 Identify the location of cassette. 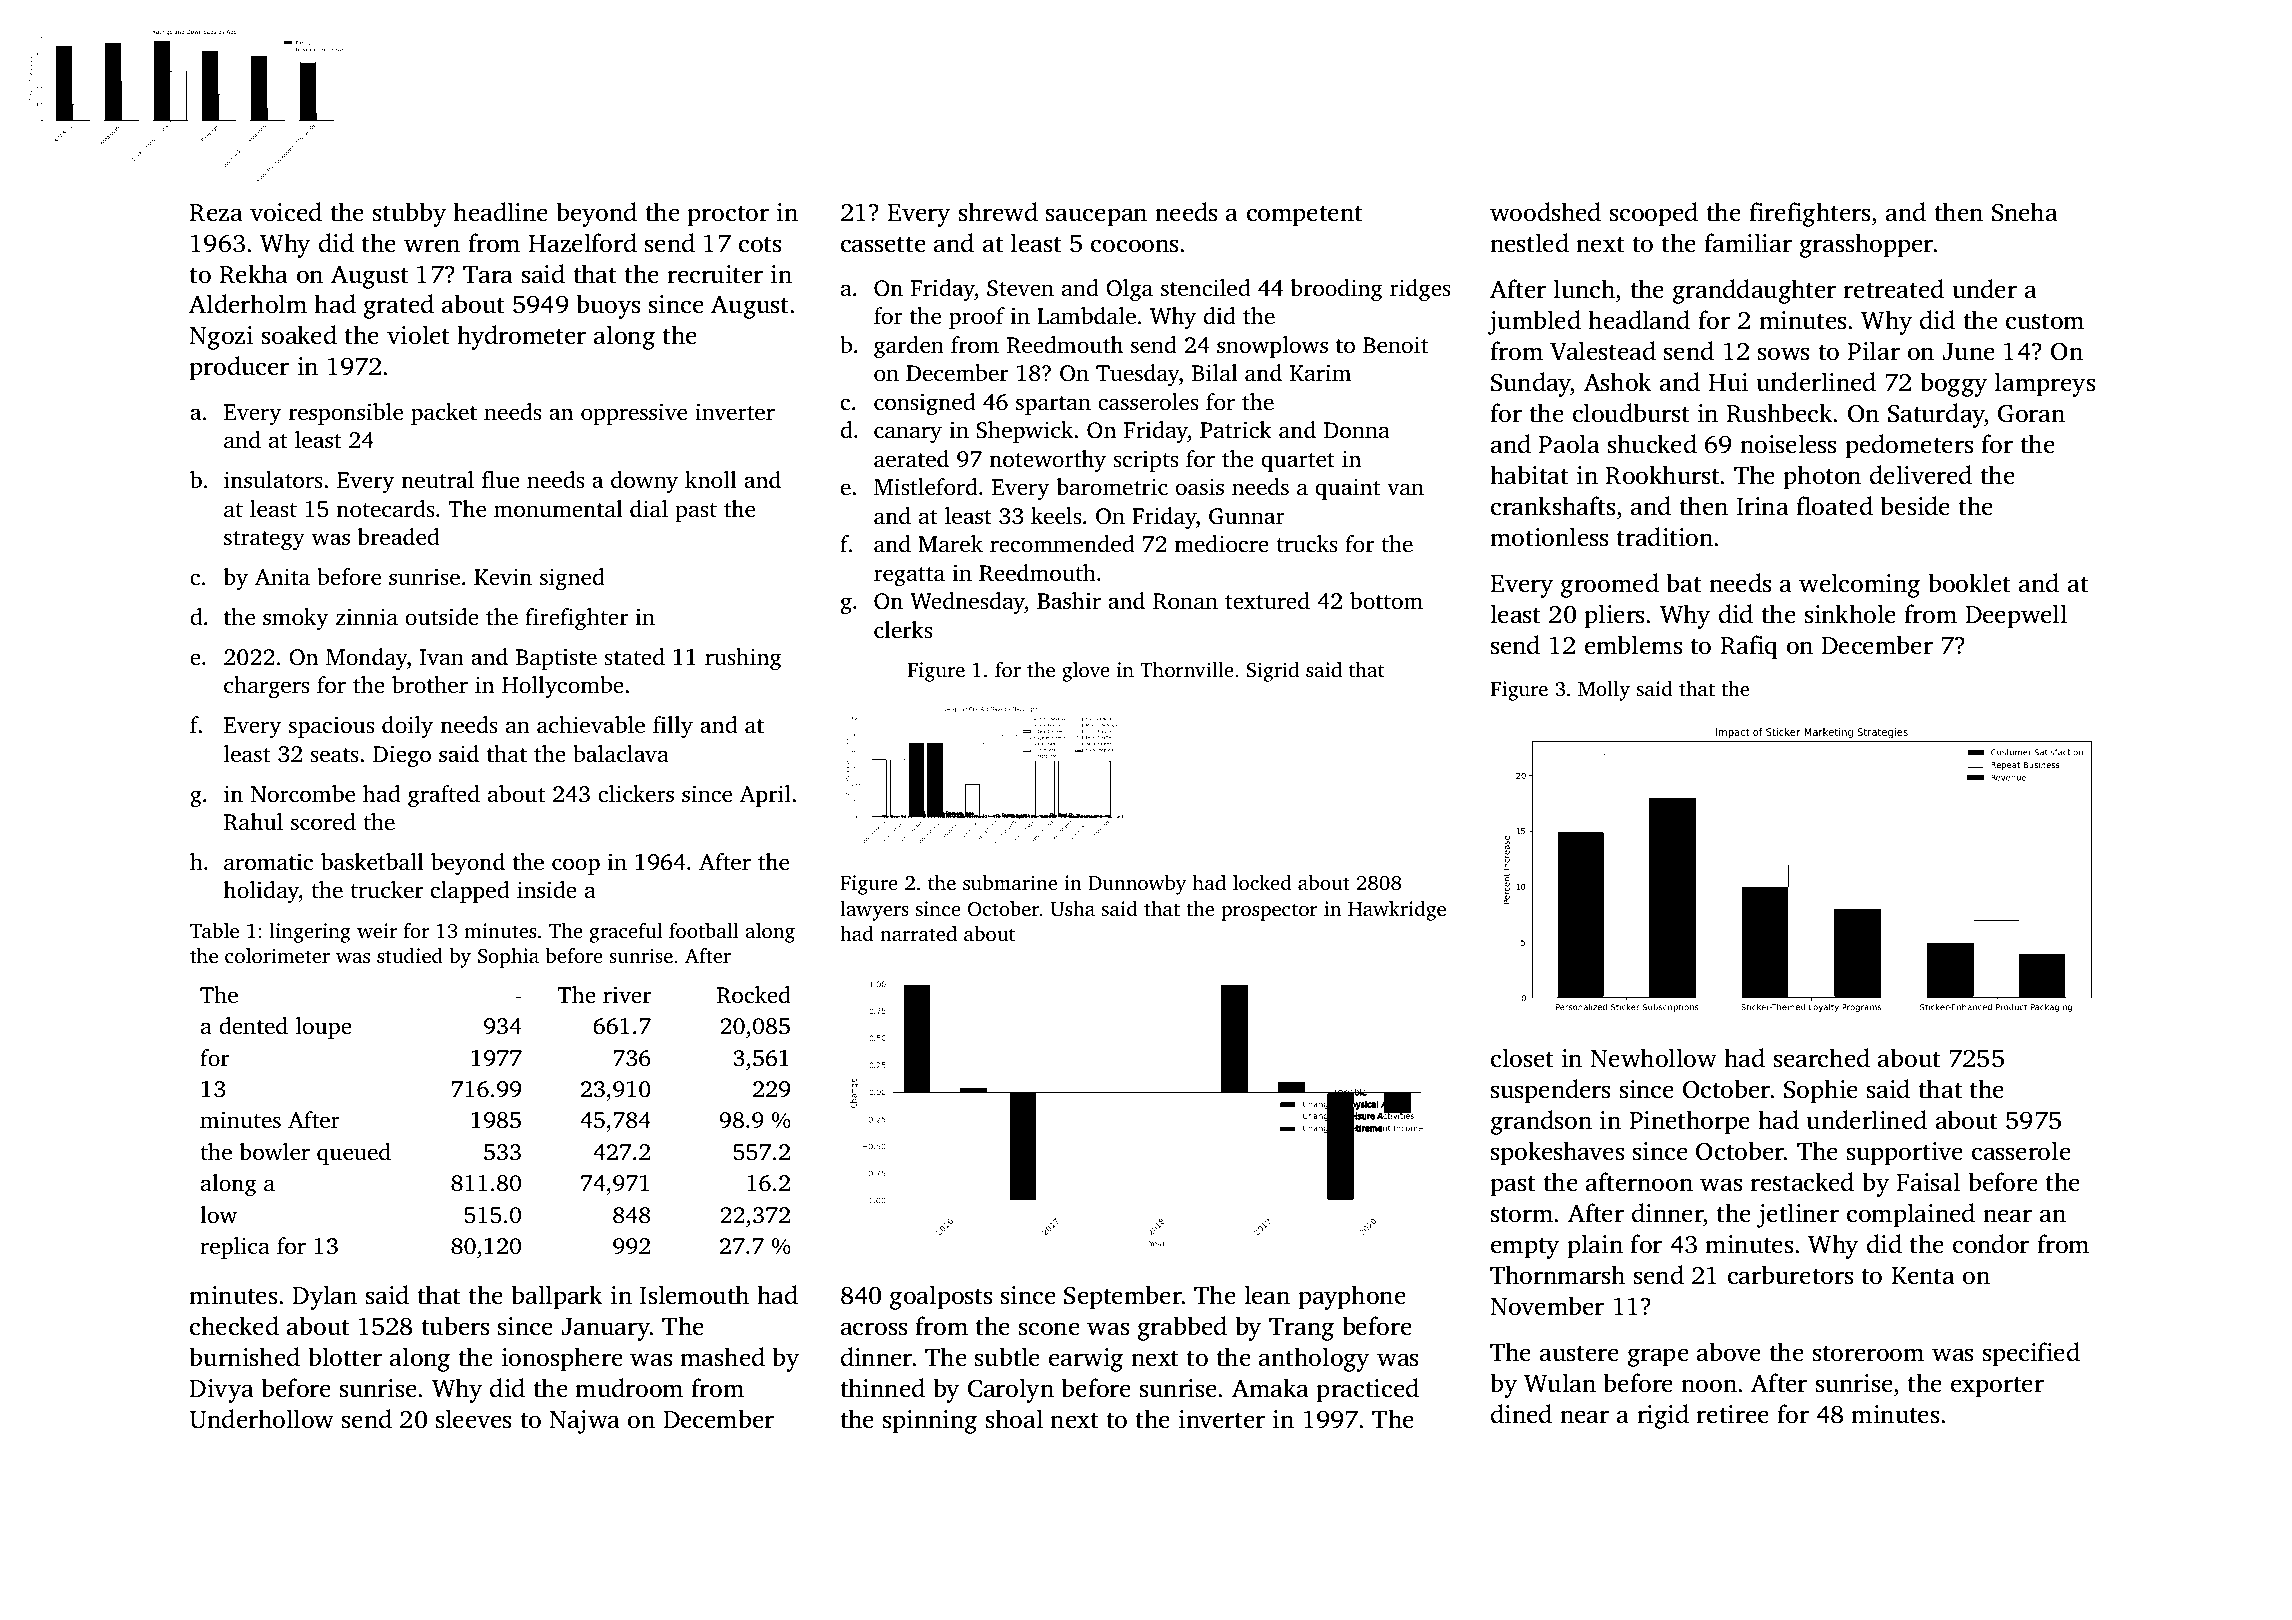
(883, 245).
